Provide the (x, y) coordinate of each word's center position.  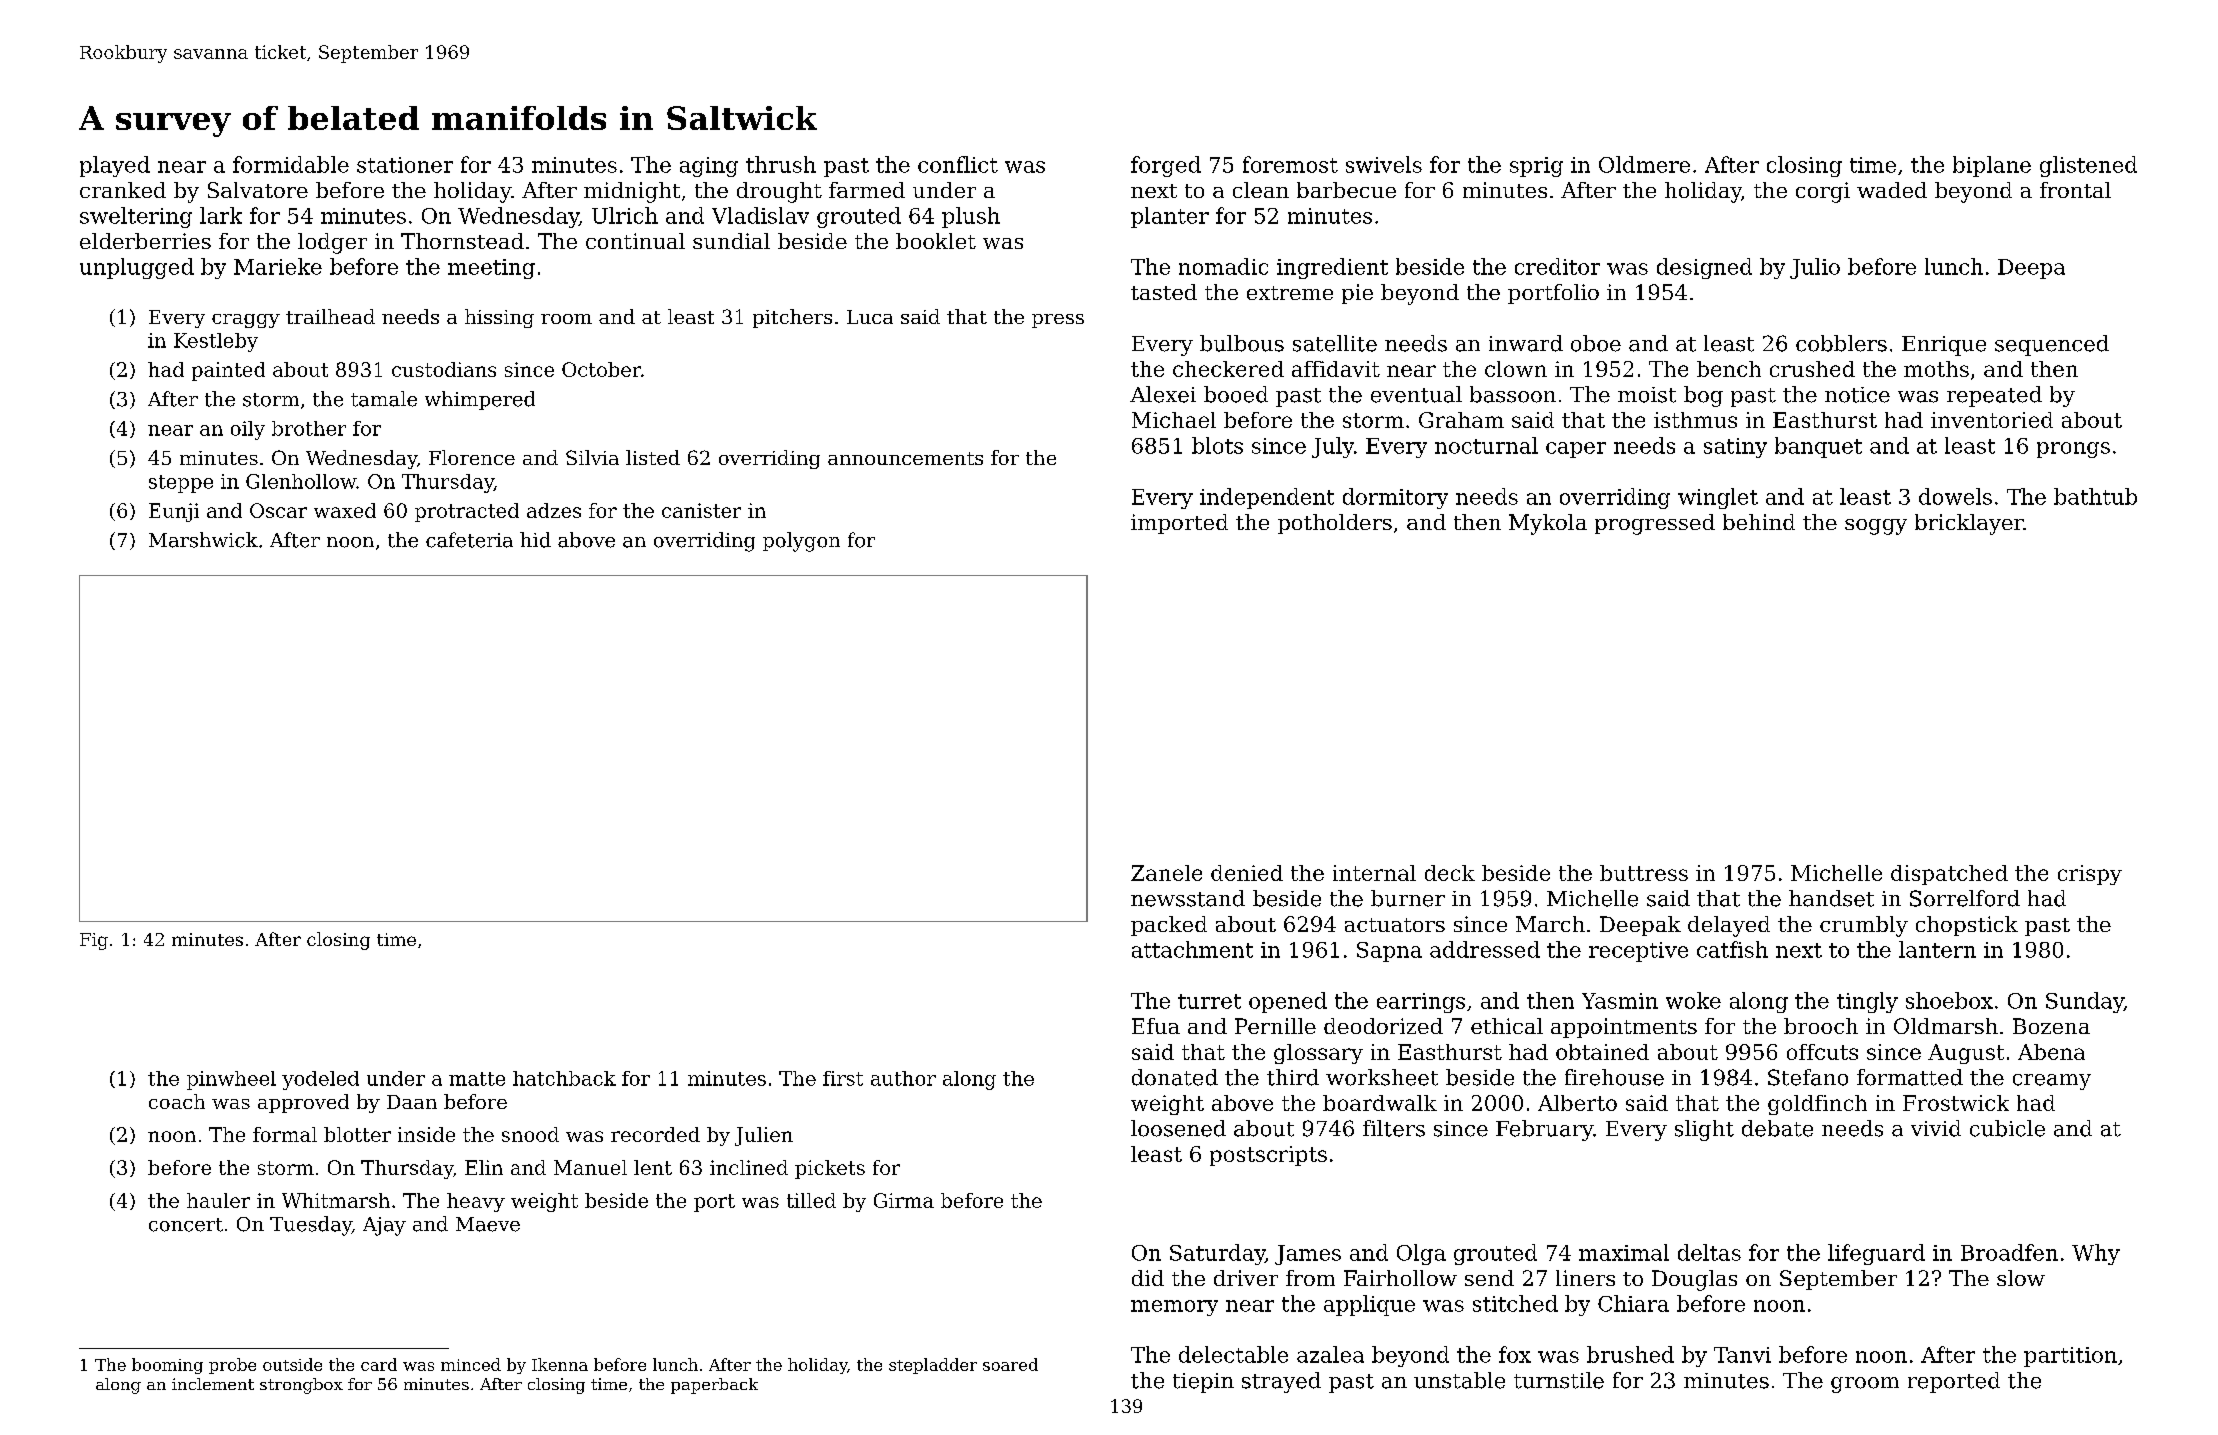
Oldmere (1644, 164)
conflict (958, 164)
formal (285, 1134)
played (115, 166)
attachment (1192, 949)
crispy (2090, 875)
